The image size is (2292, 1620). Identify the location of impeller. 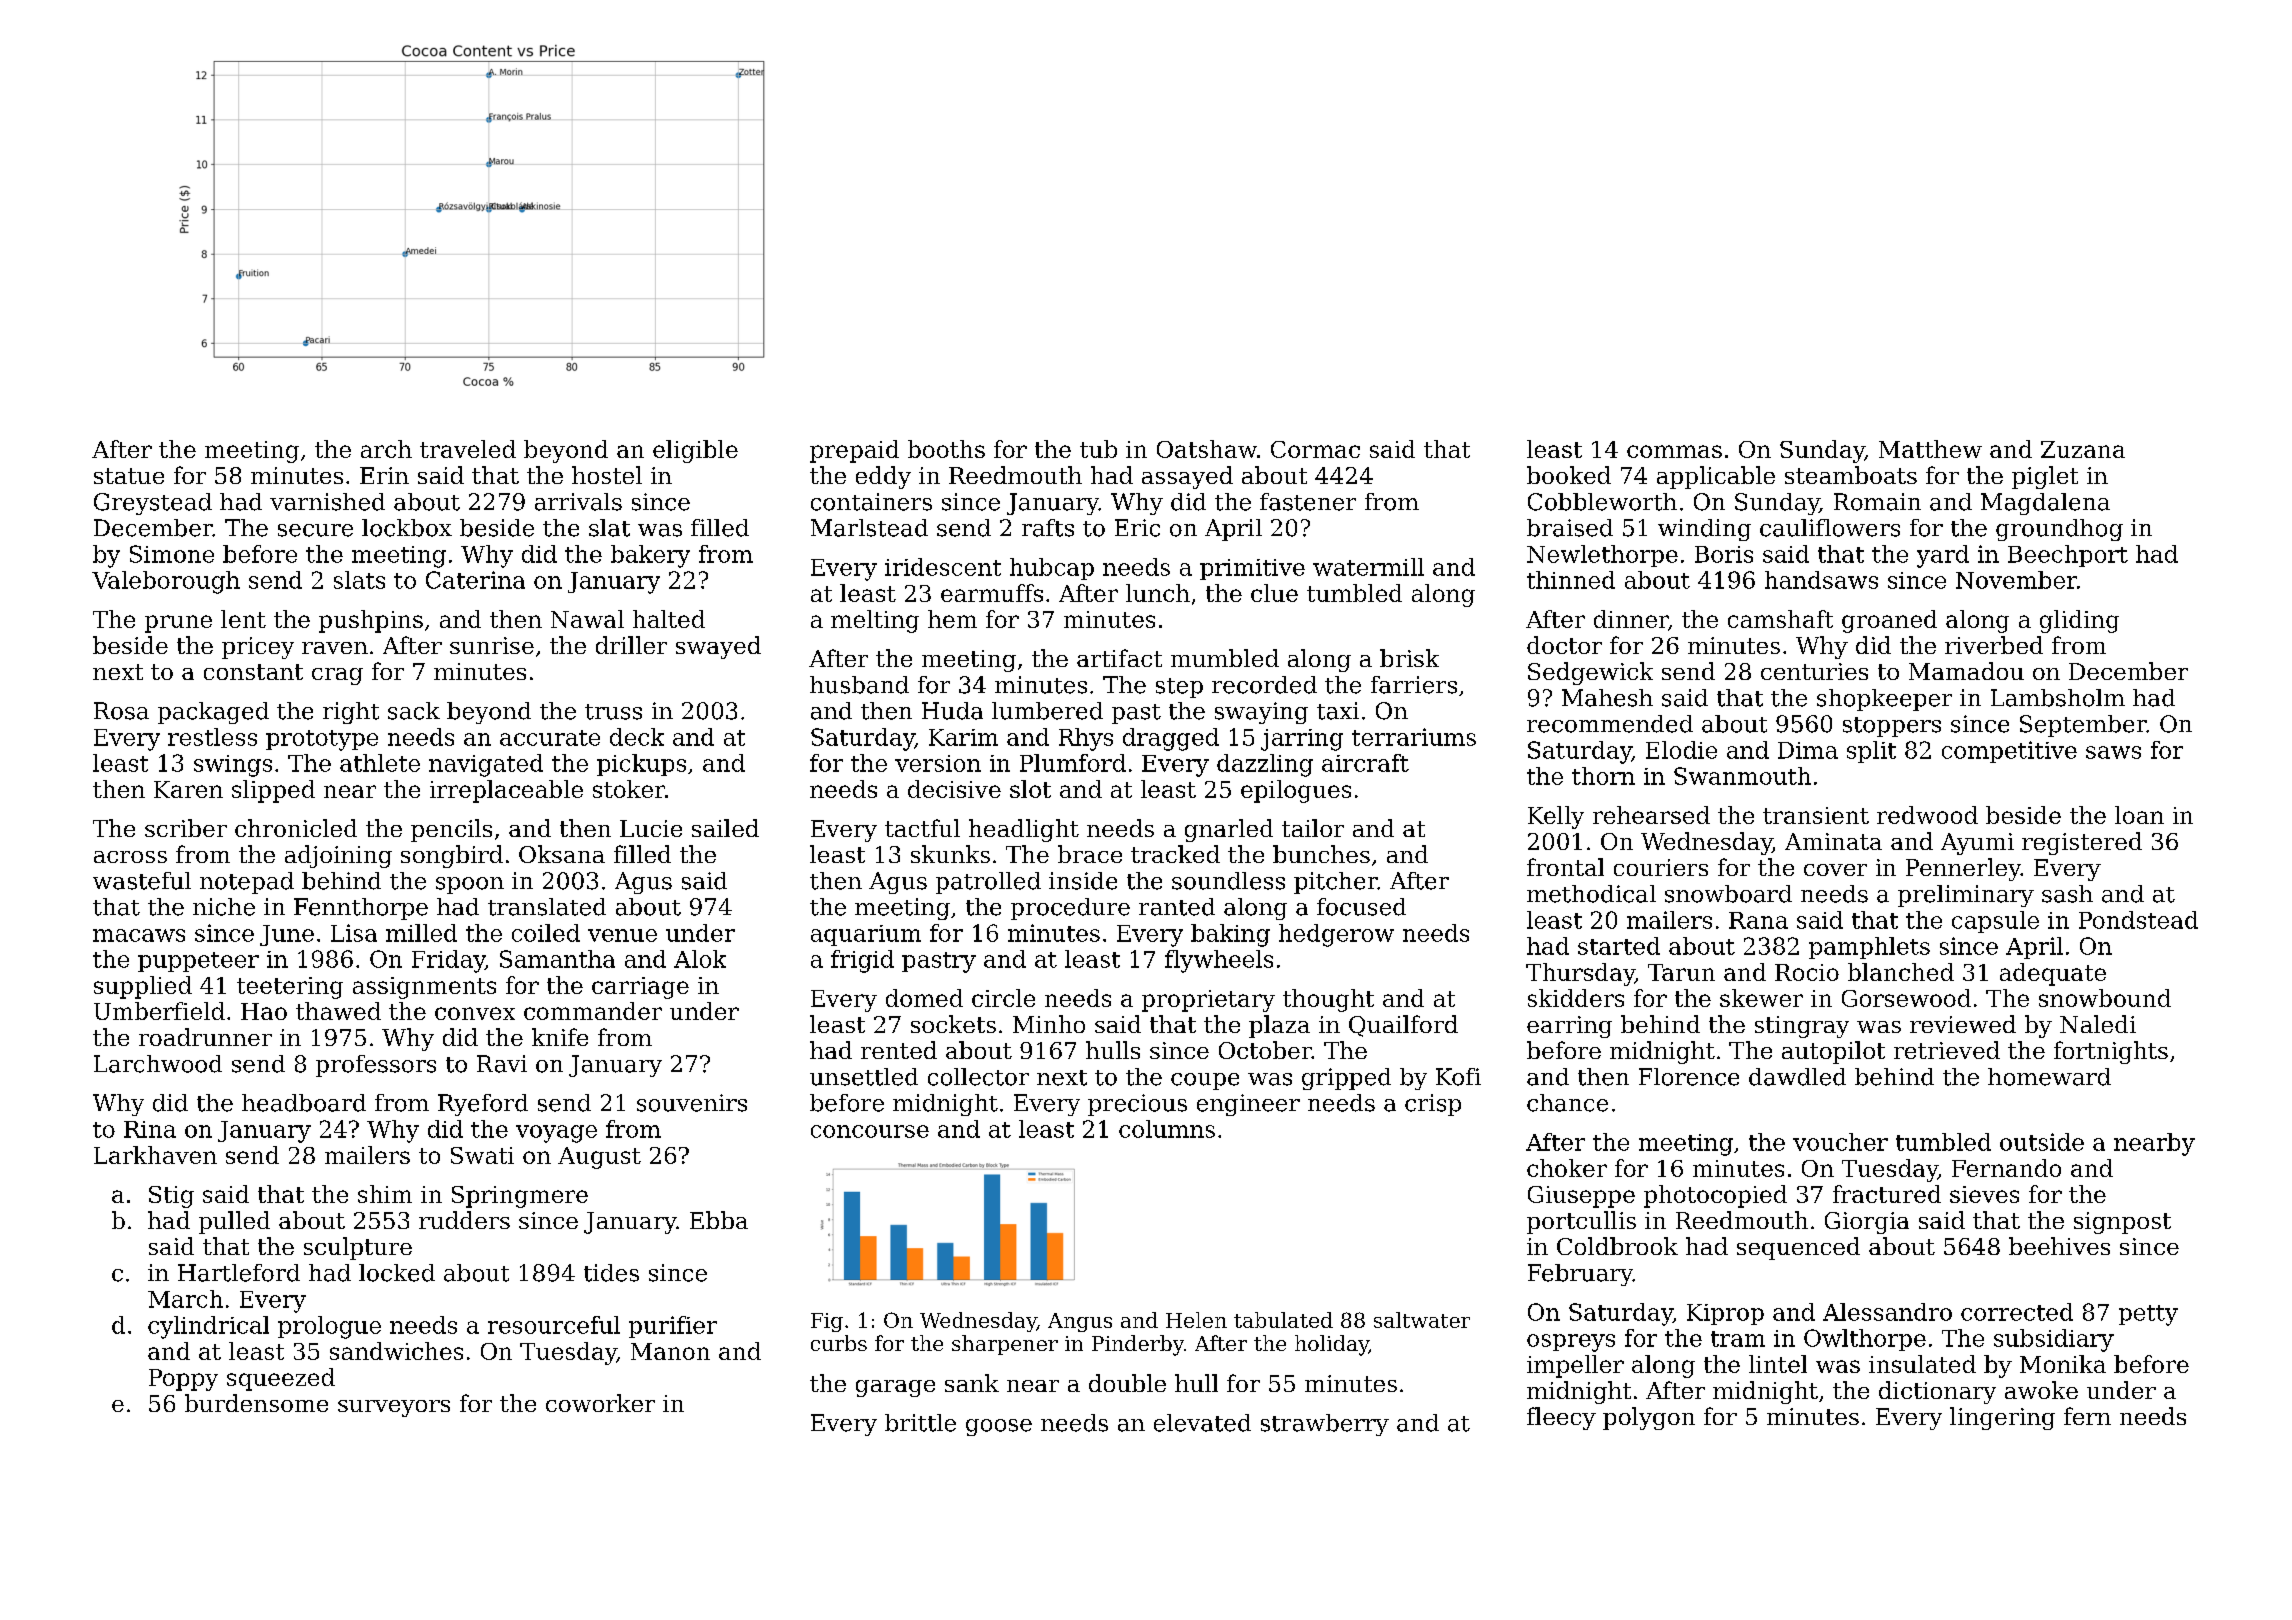
(1575, 1366).
